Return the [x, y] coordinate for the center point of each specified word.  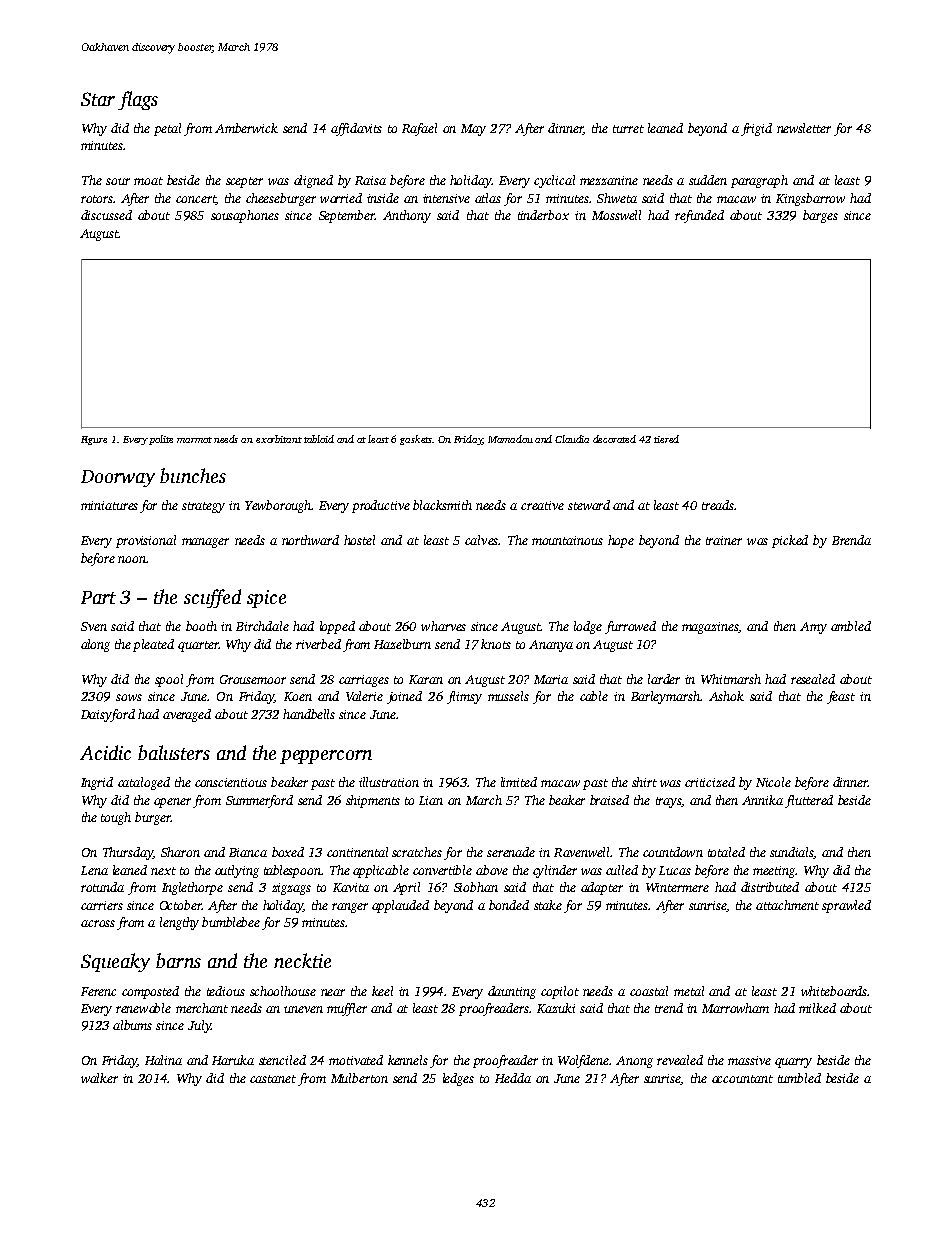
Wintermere [677, 887]
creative [542, 505]
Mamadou [510, 439]
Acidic [105, 752]
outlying [237, 871]
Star [98, 99]
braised [609, 800]
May [473, 130]
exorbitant [279, 439]
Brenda [851, 540]
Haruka [233, 1060]
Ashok [726, 696]
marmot [194, 440]
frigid [756, 129]
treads [718, 505]
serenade [511, 852]
